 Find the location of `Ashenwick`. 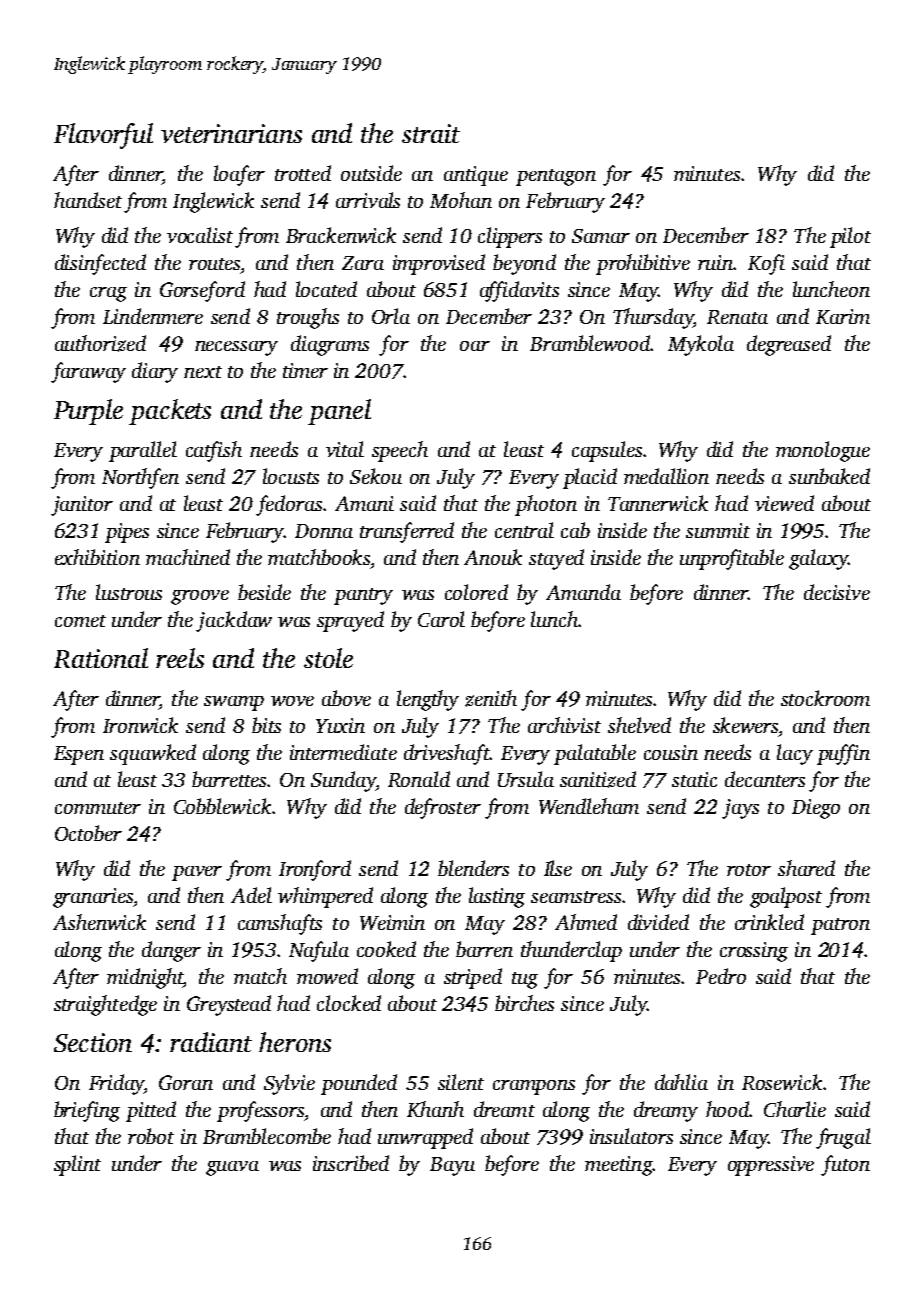

Ashenwick is located at coordinates (99, 922).
